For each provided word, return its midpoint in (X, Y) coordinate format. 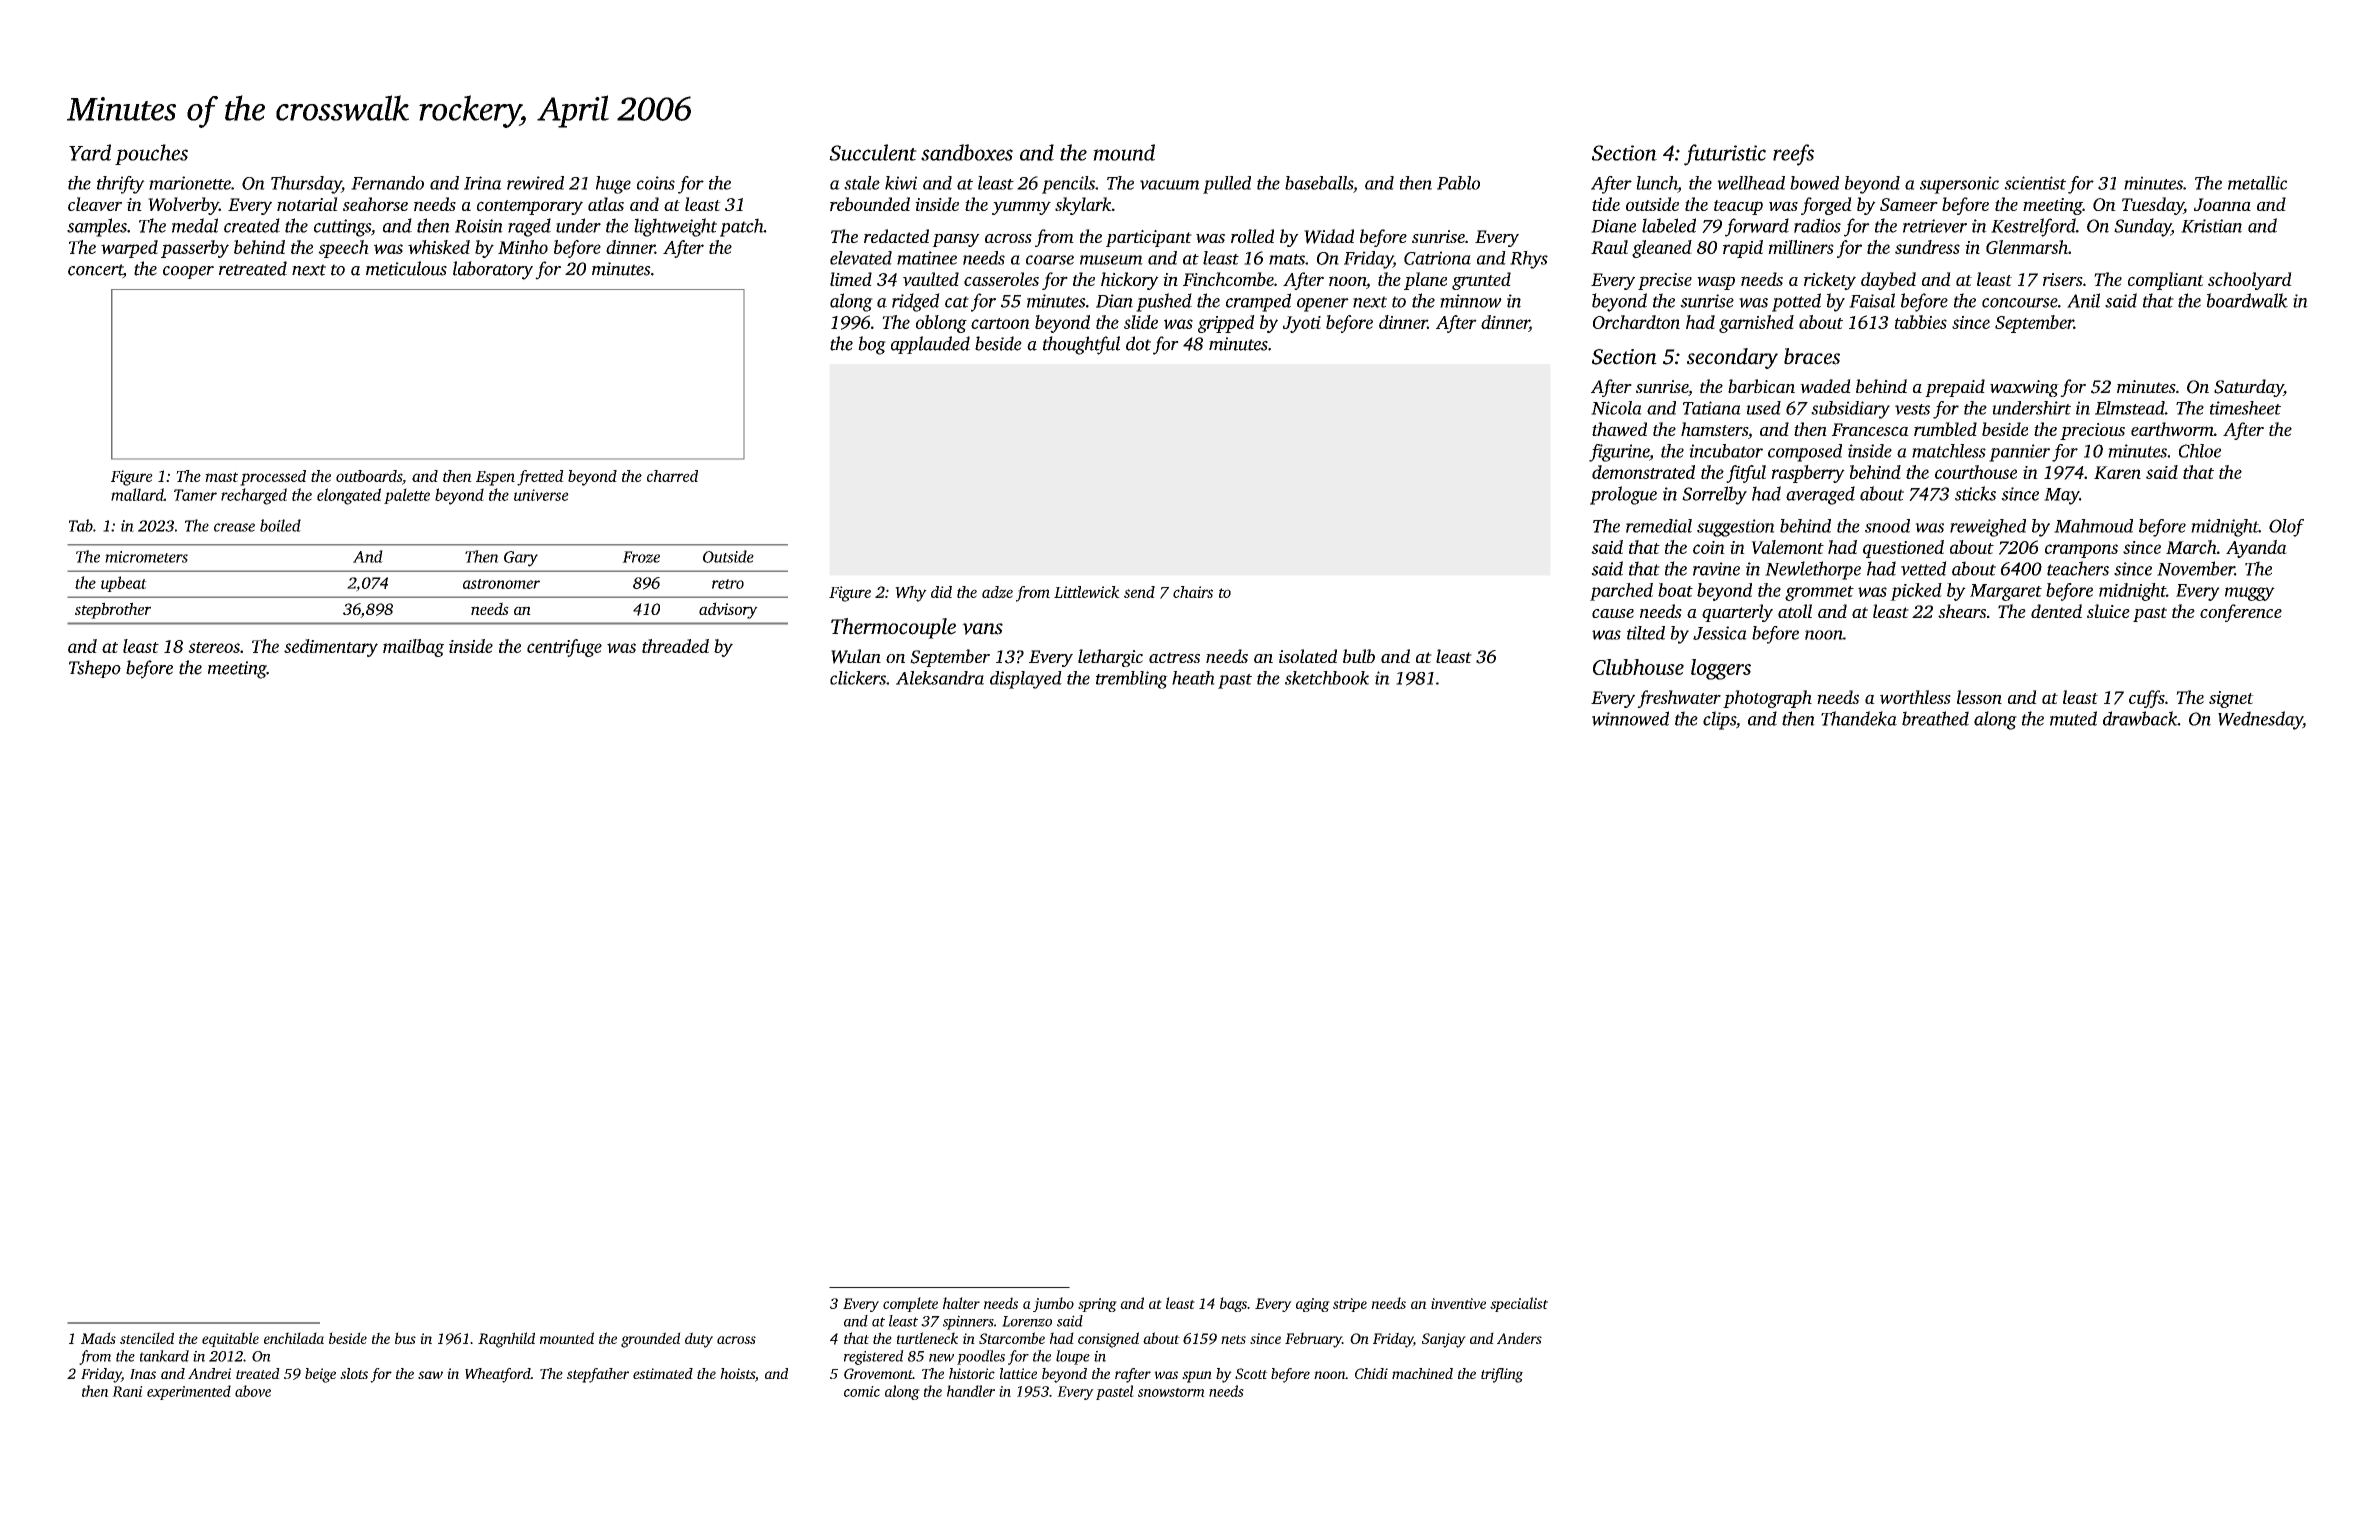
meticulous (406, 268)
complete (910, 1304)
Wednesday (2260, 720)
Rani (127, 1391)
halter (961, 1303)
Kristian (2211, 226)
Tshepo (95, 669)
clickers (858, 678)
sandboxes (967, 152)
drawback (2140, 718)
